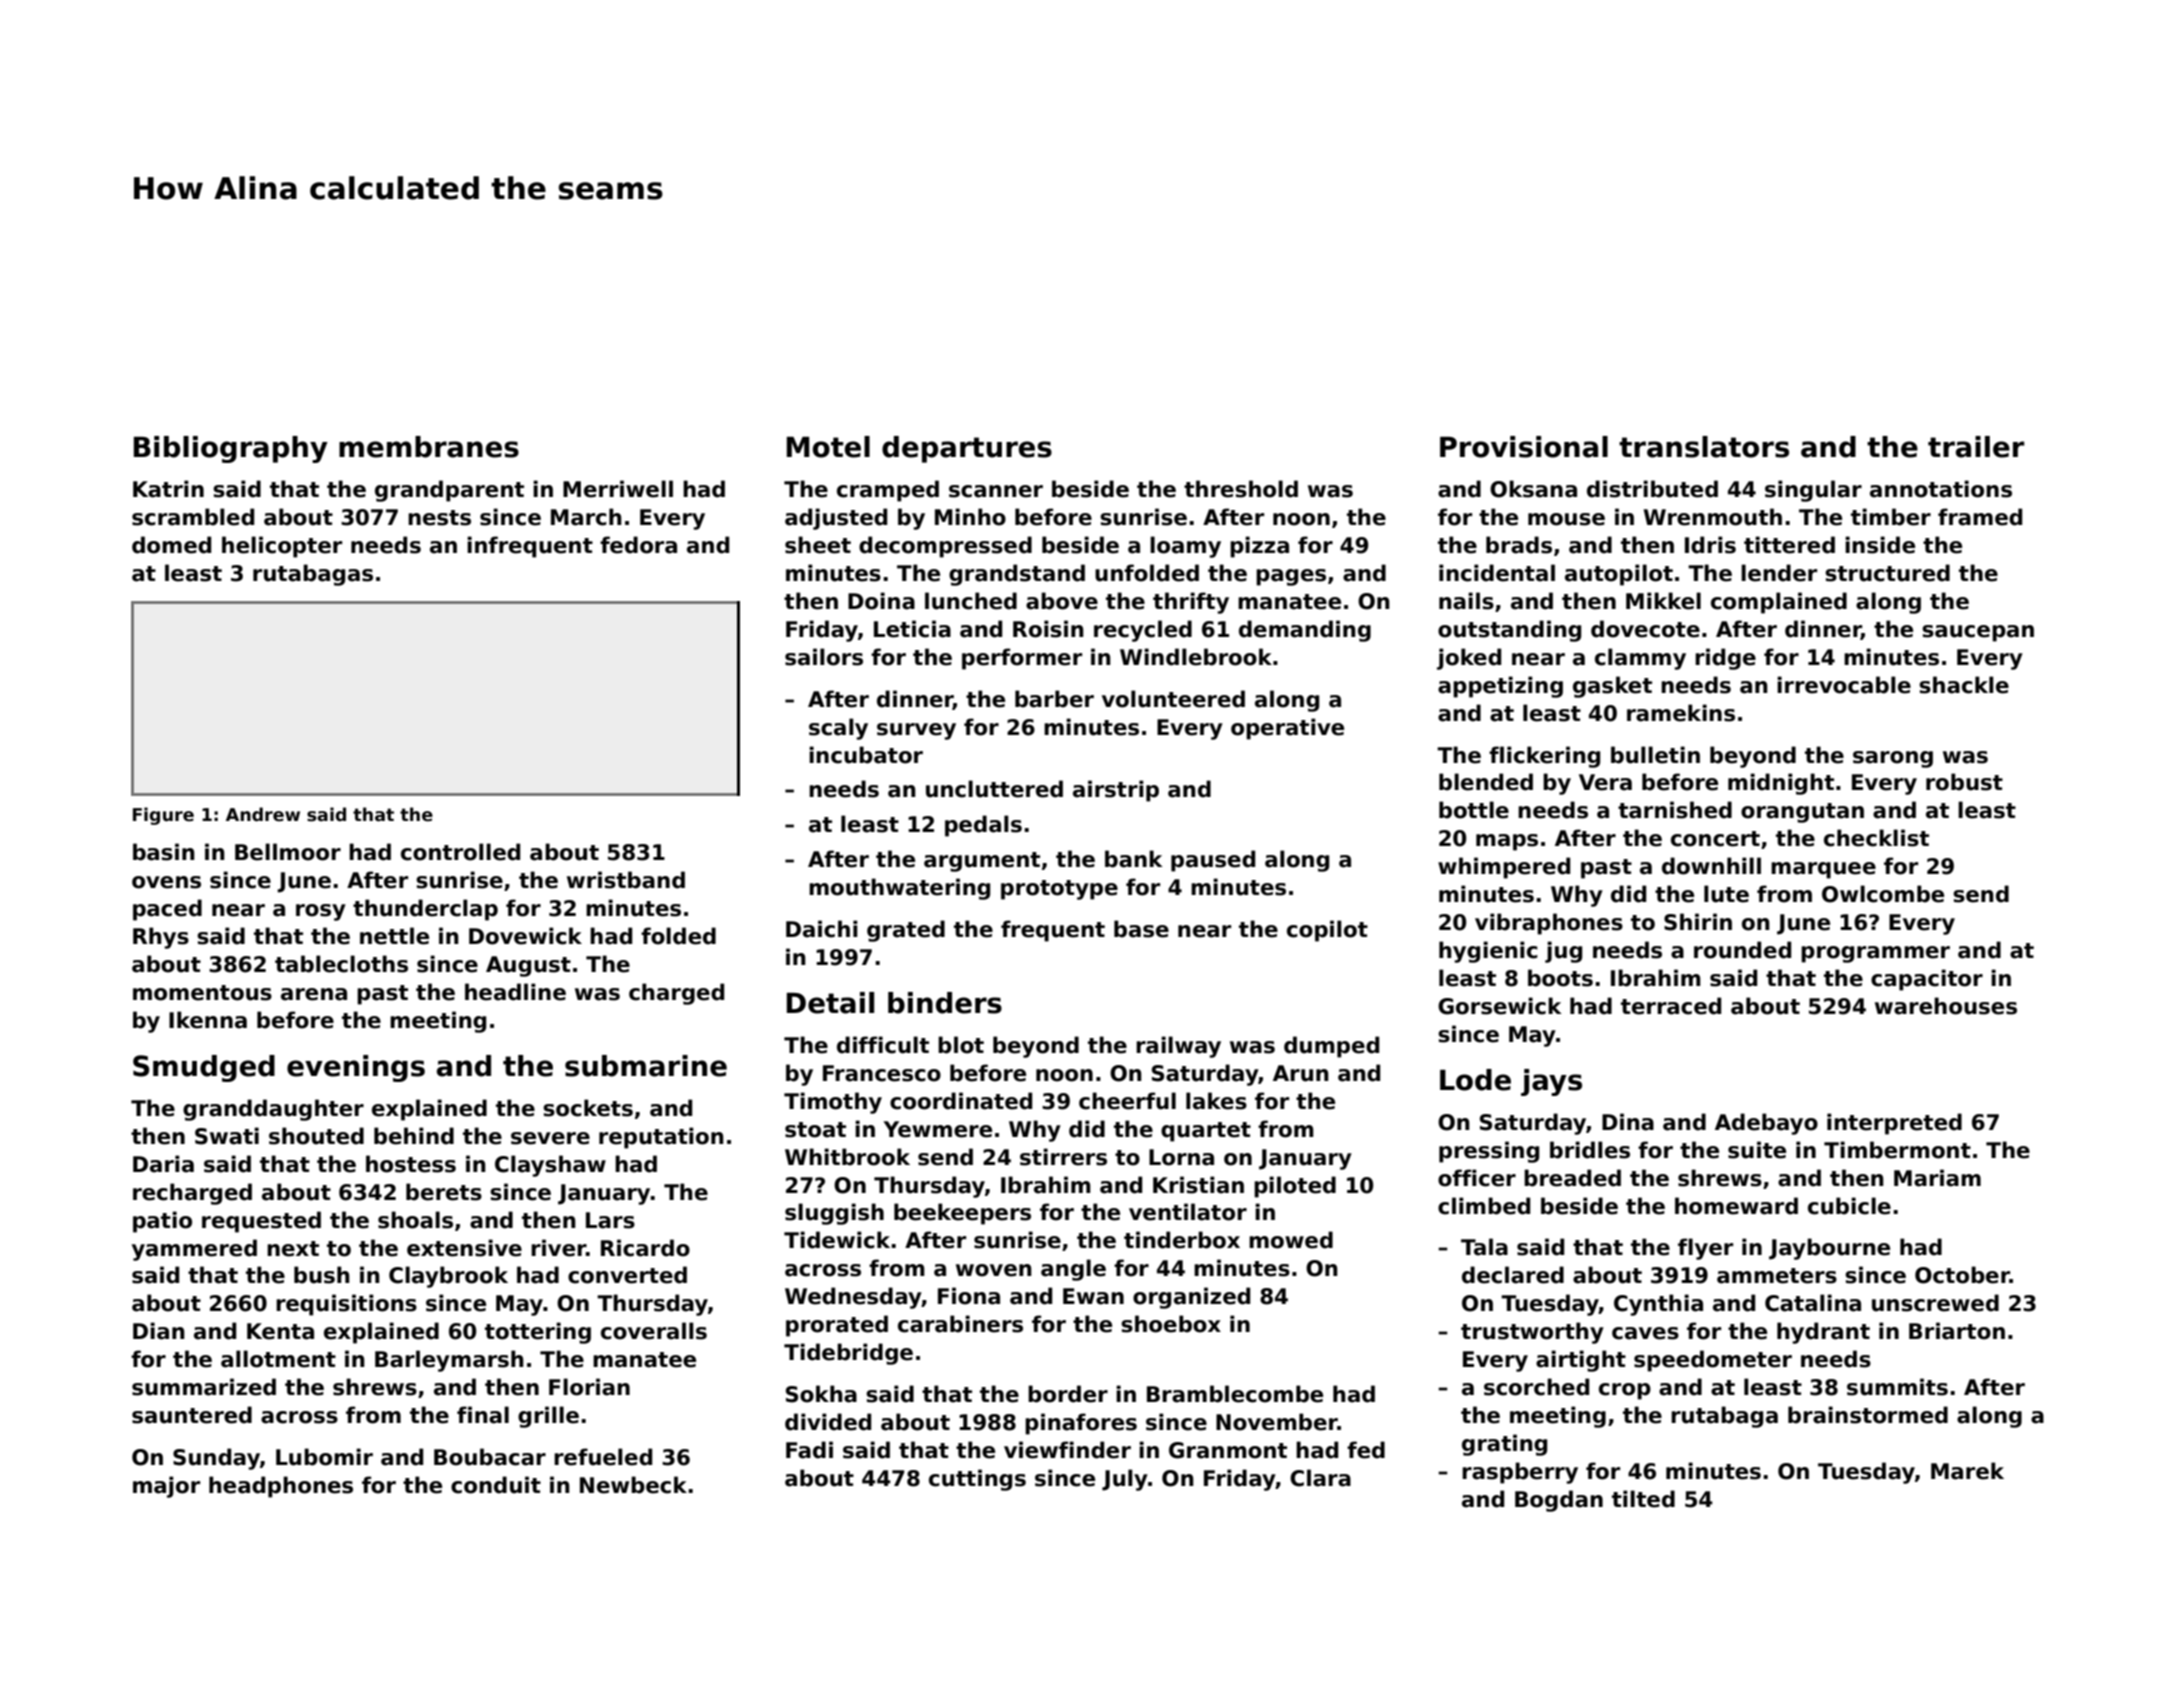 The image size is (2178, 1683). I want to click on controlled, so click(460, 852).
